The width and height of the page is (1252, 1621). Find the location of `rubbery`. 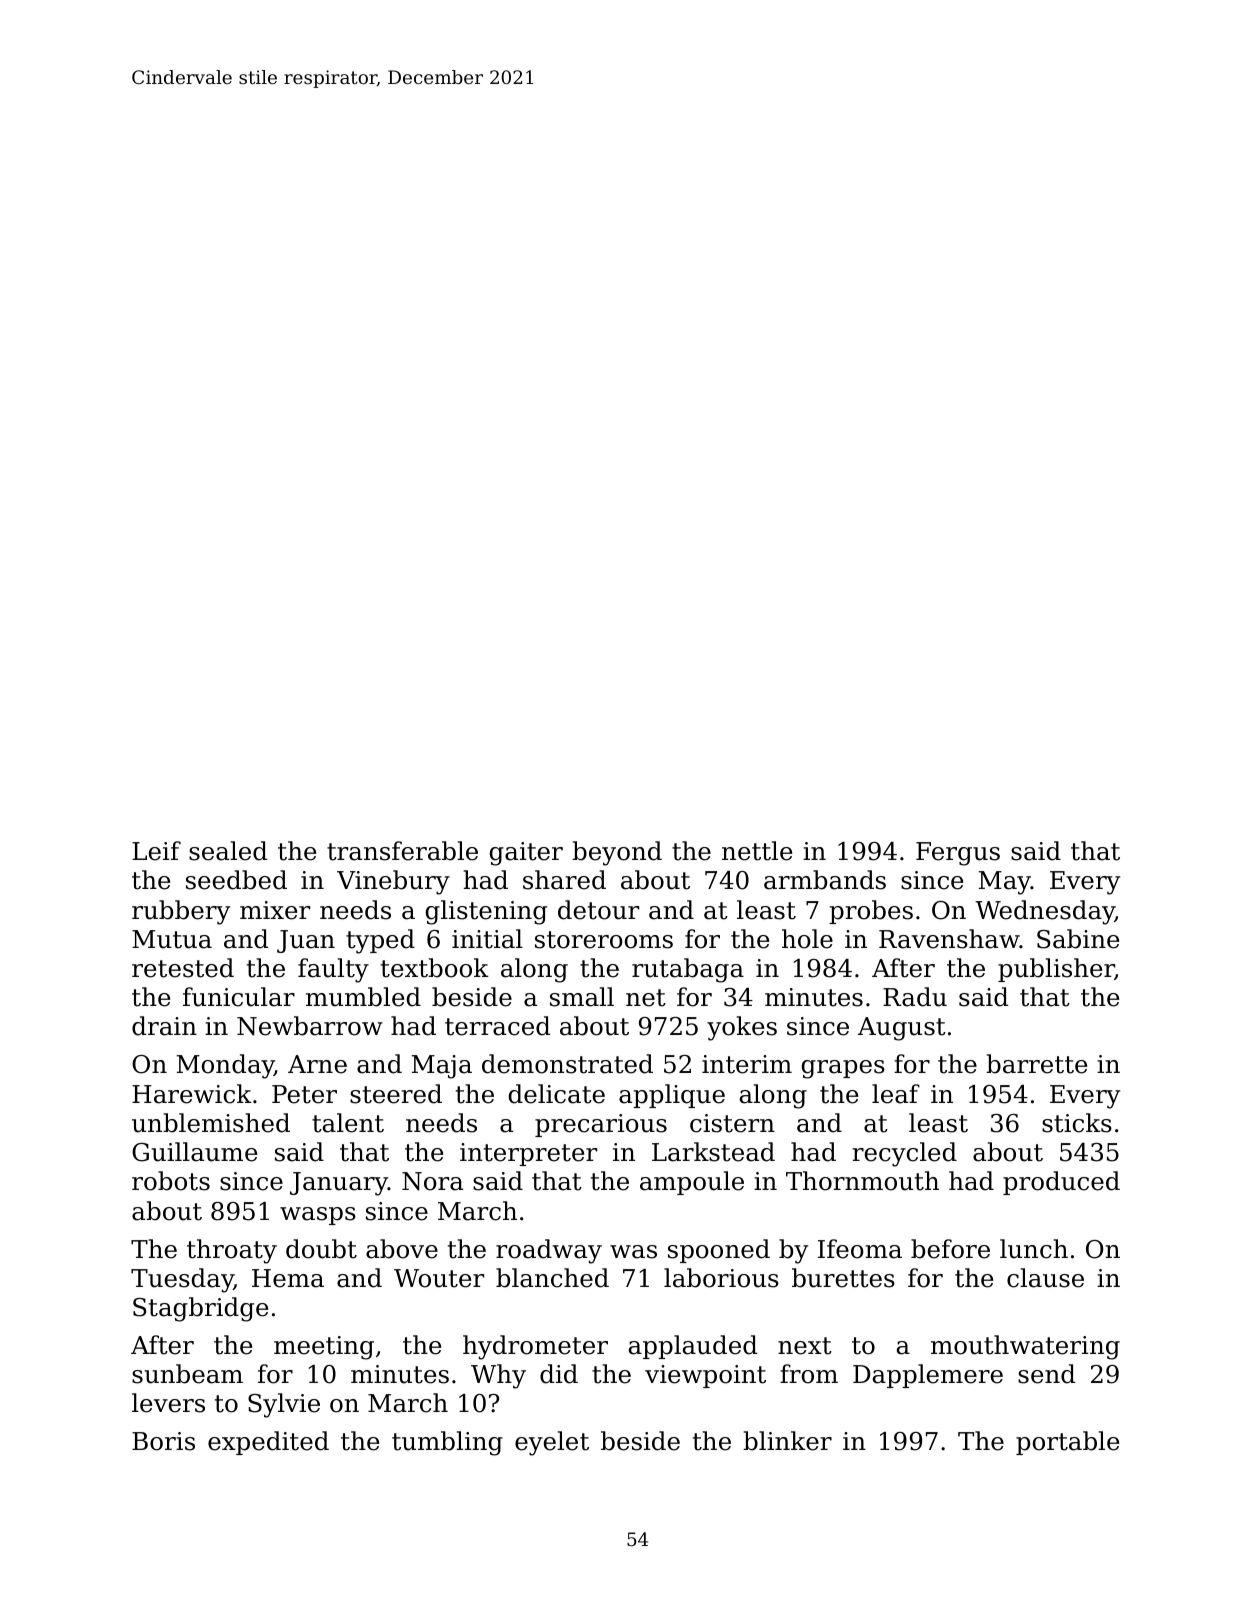

rubbery is located at coordinates (181, 912).
